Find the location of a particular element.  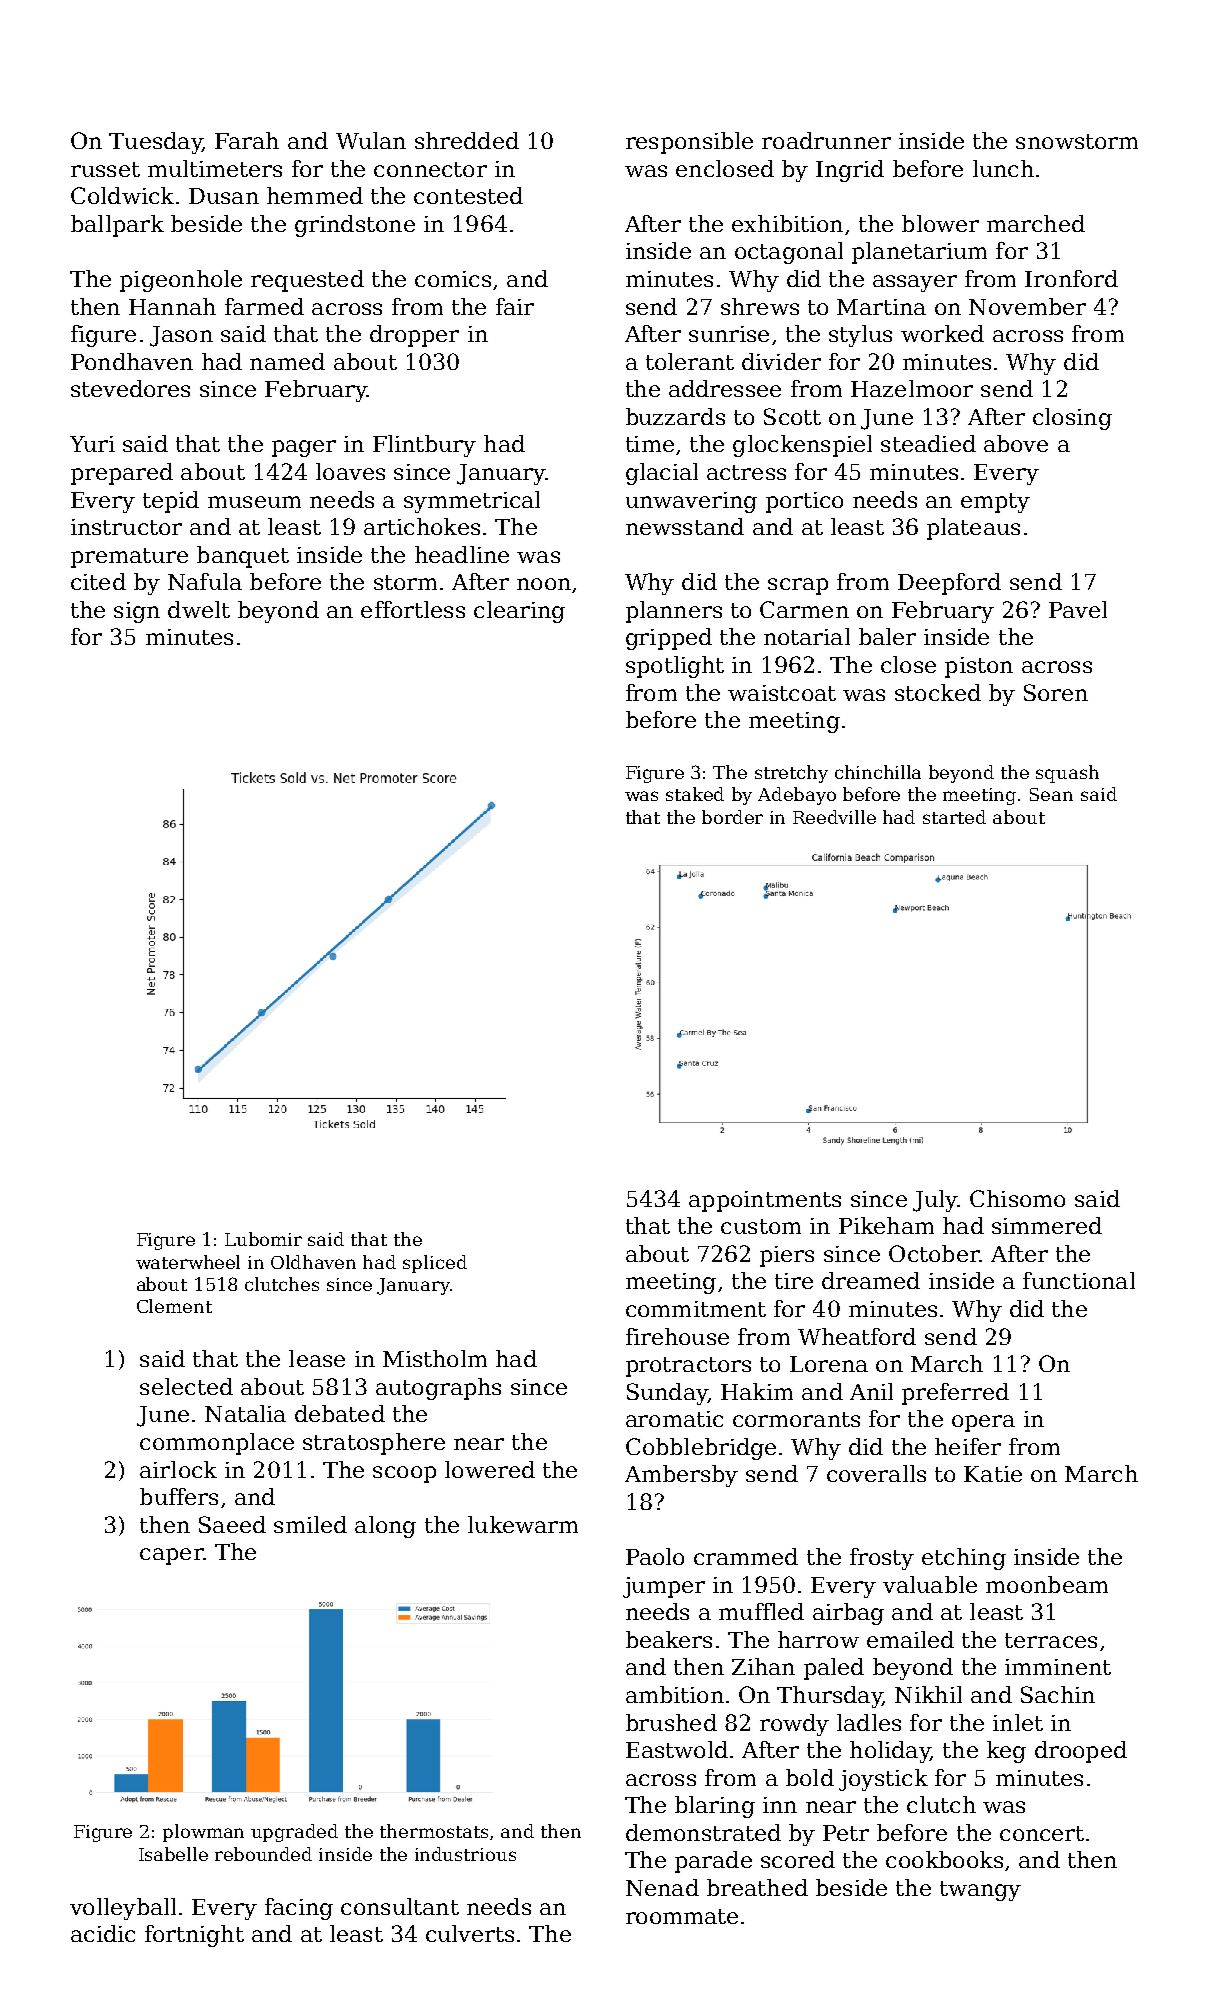

custom is located at coordinates (761, 1226).
